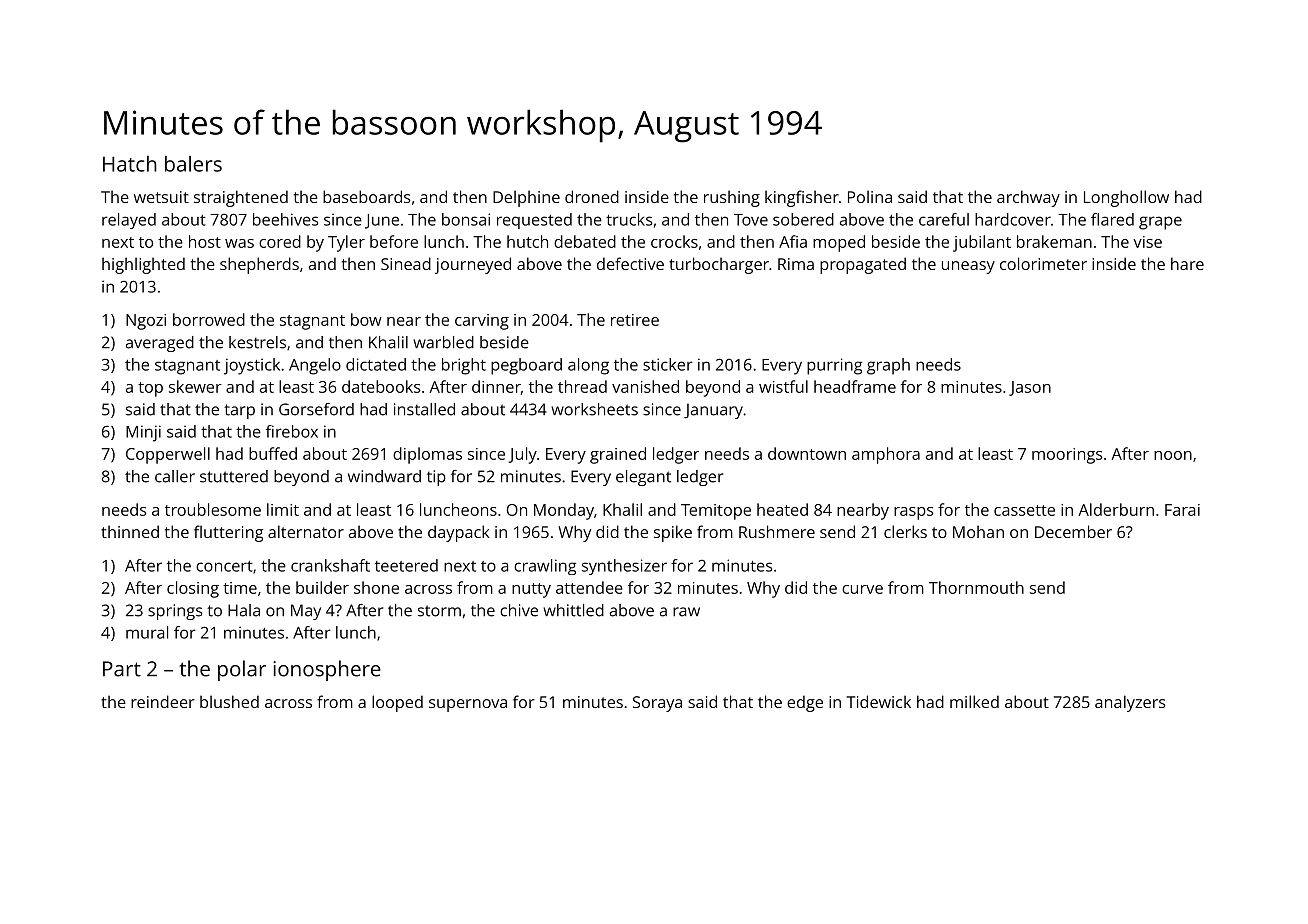 This image has width=1308, height=924. I want to click on elegant, so click(643, 478).
